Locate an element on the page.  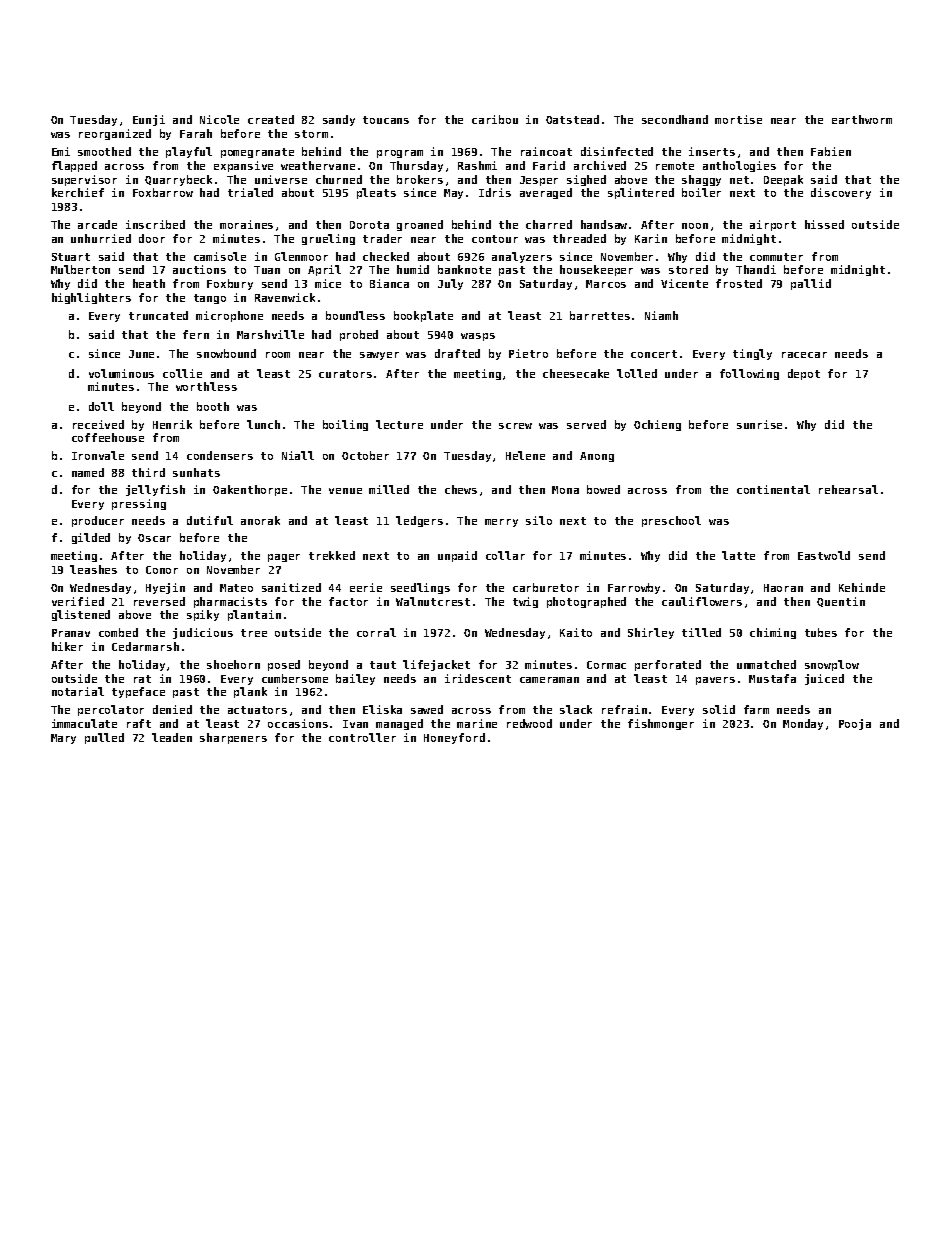
Emi is located at coordinates (61, 151).
